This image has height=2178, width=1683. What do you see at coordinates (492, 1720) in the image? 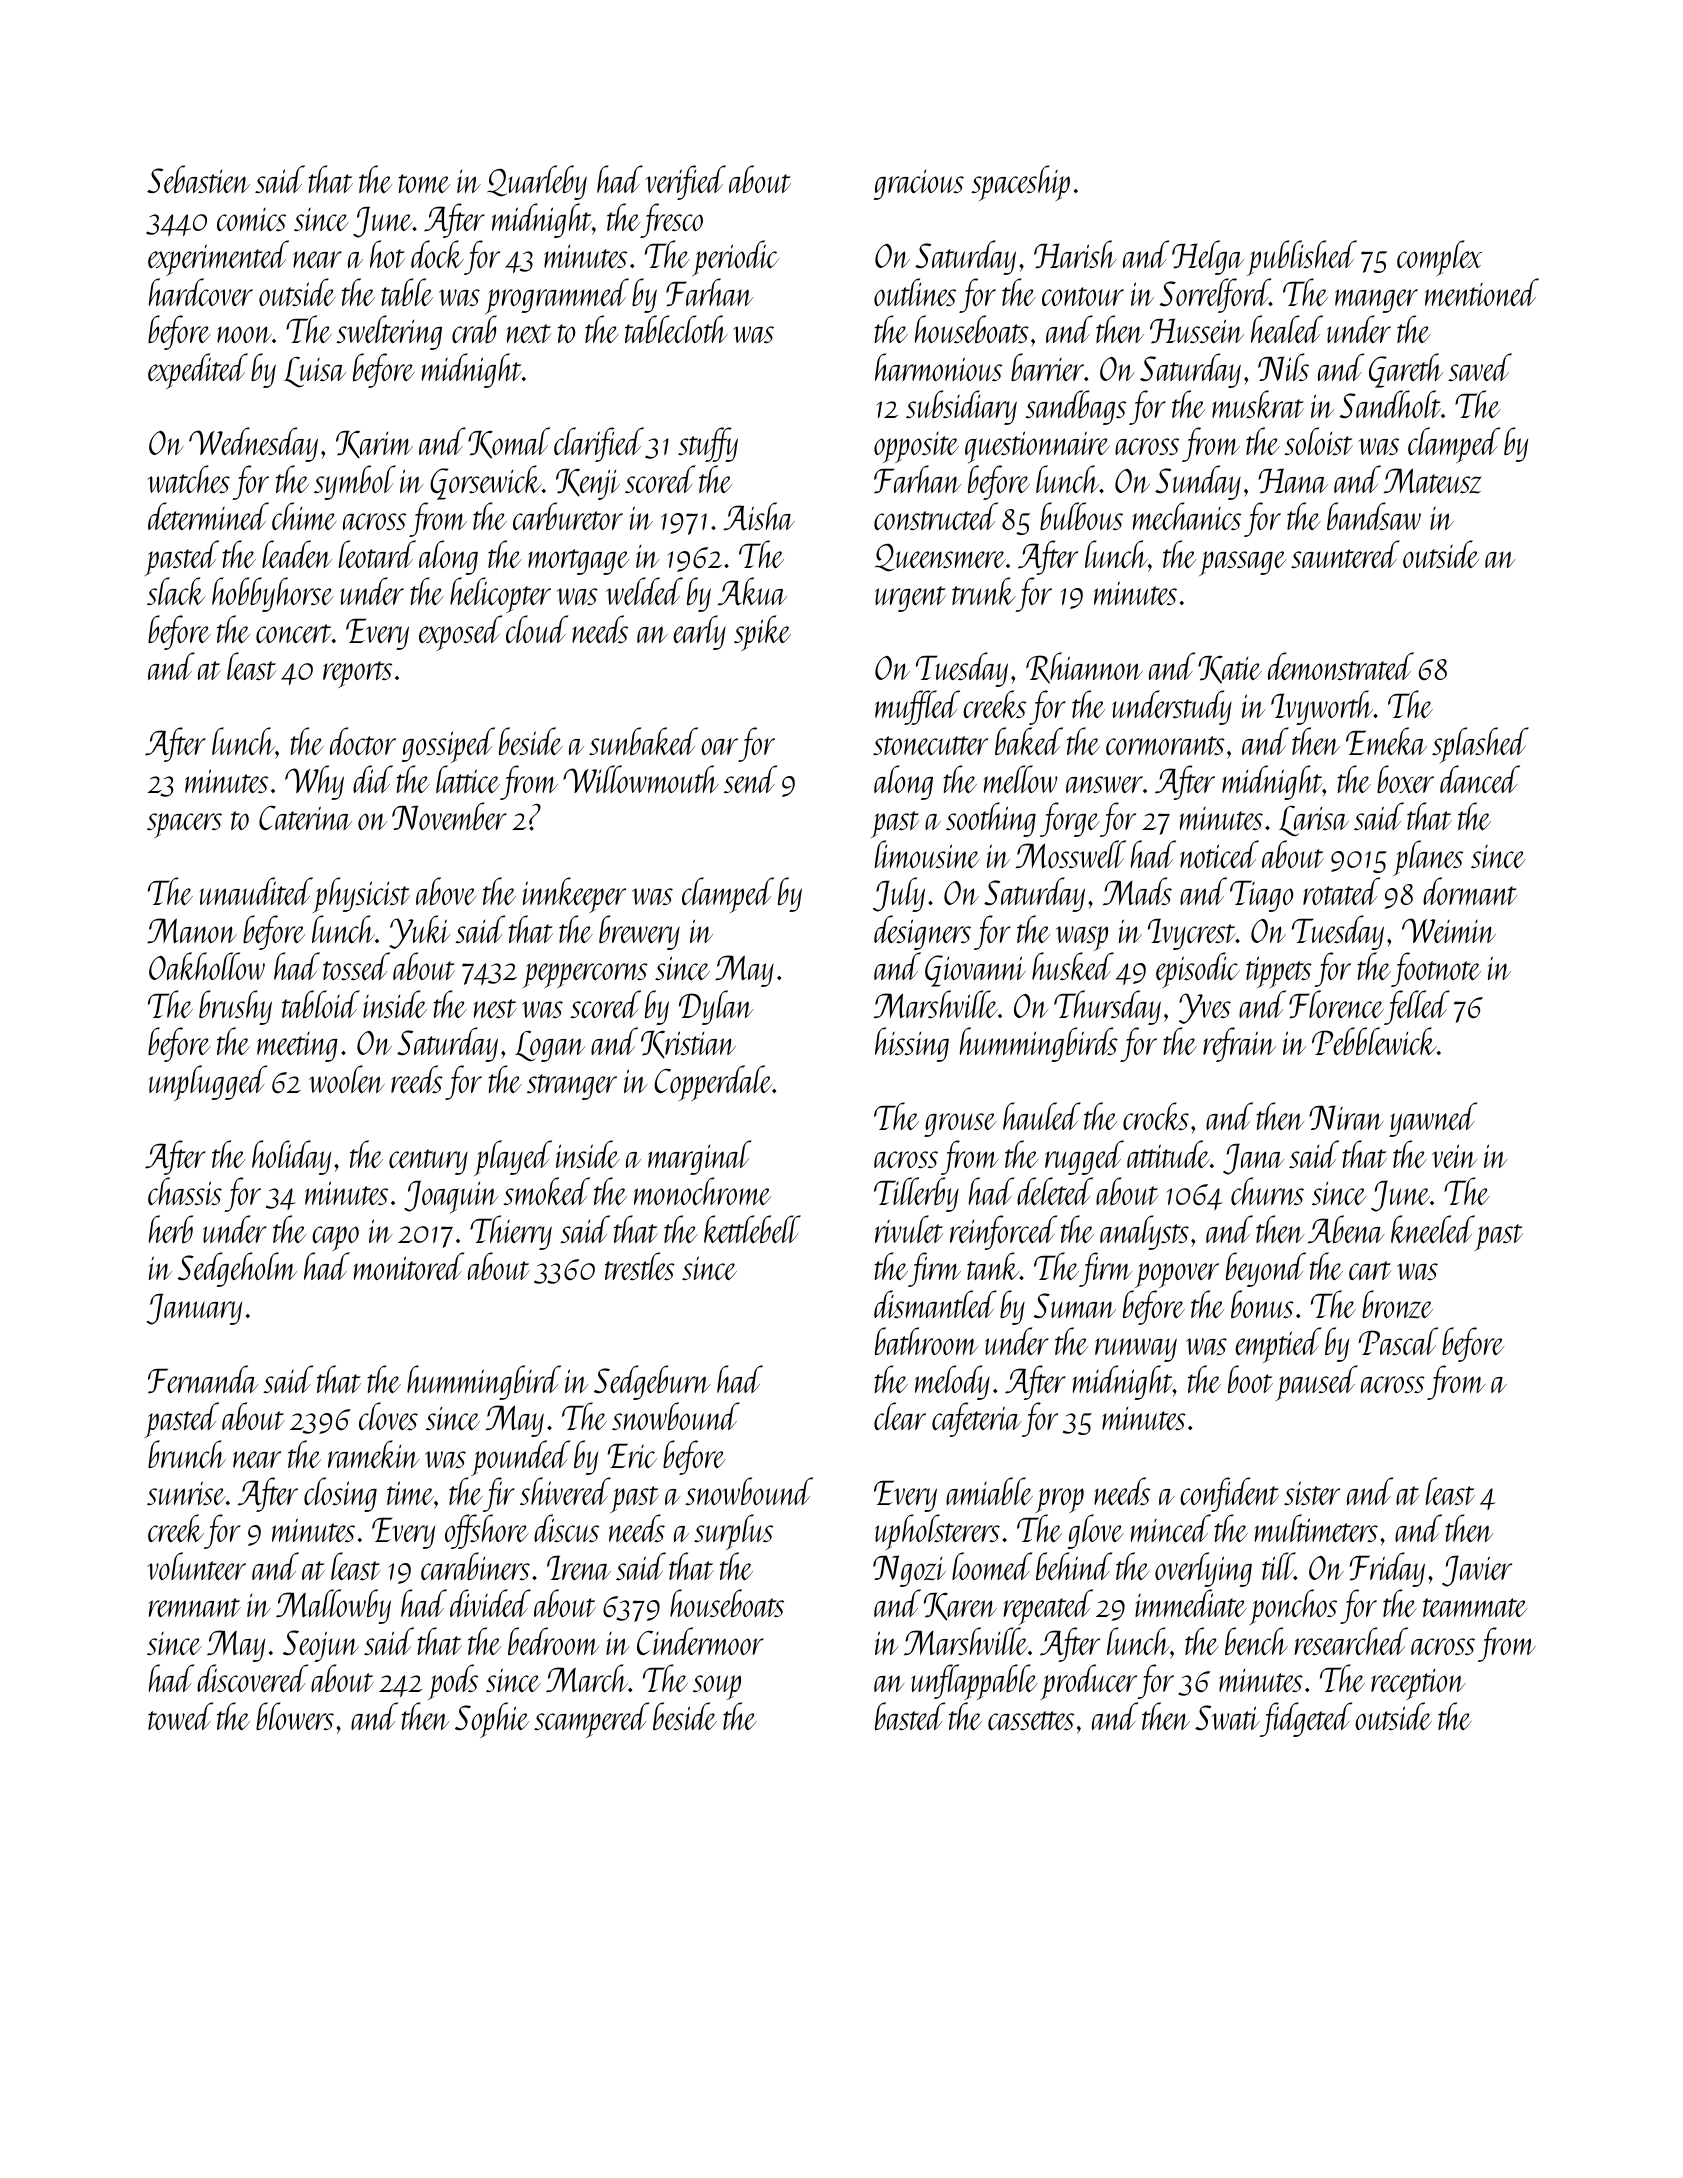
I see `Sophie` at bounding box center [492, 1720].
